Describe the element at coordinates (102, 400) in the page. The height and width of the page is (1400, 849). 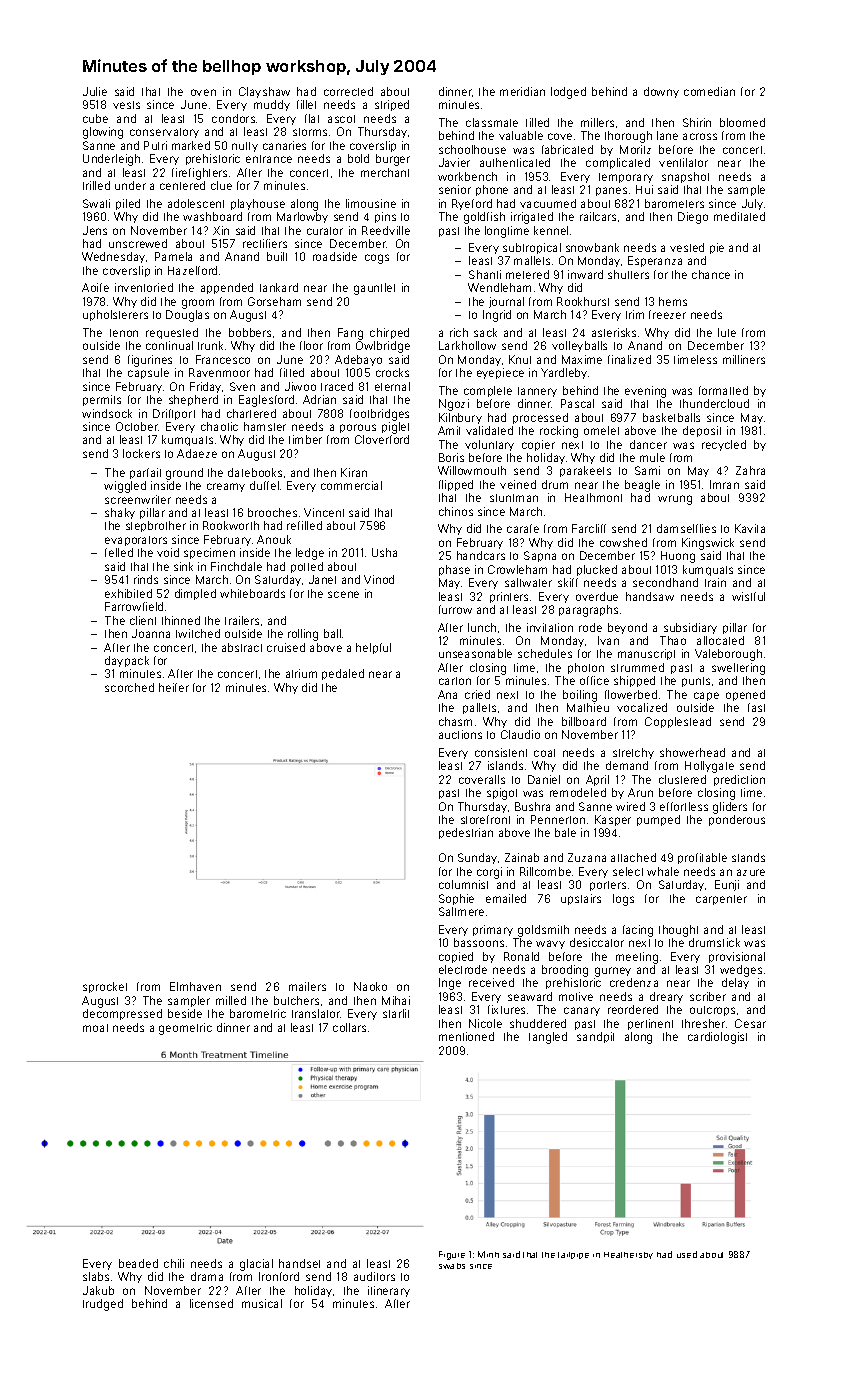
I see `permits` at that location.
